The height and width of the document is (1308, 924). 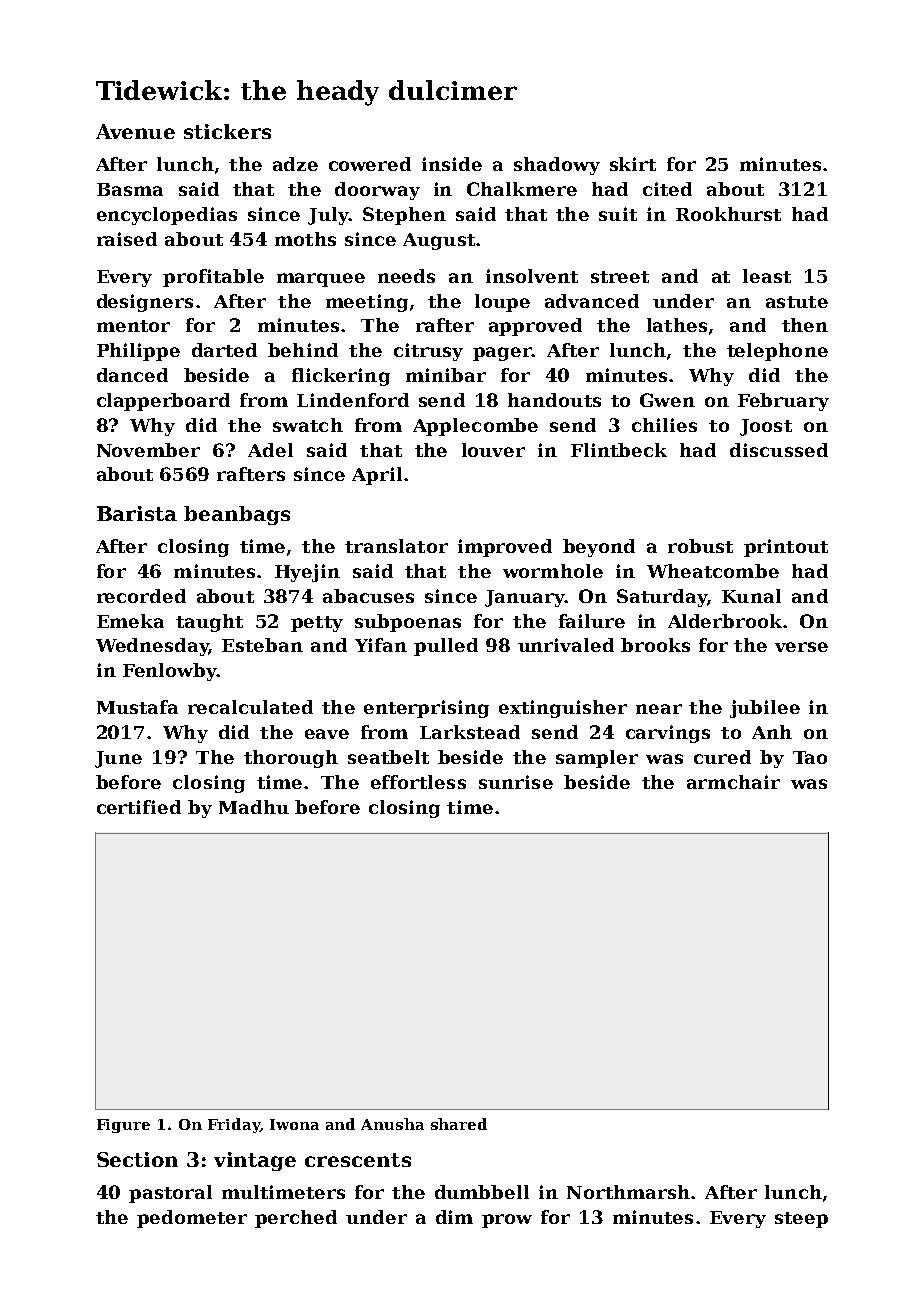 What do you see at coordinates (254, 807) in the document?
I see `Madhu` at bounding box center [254, 807].
